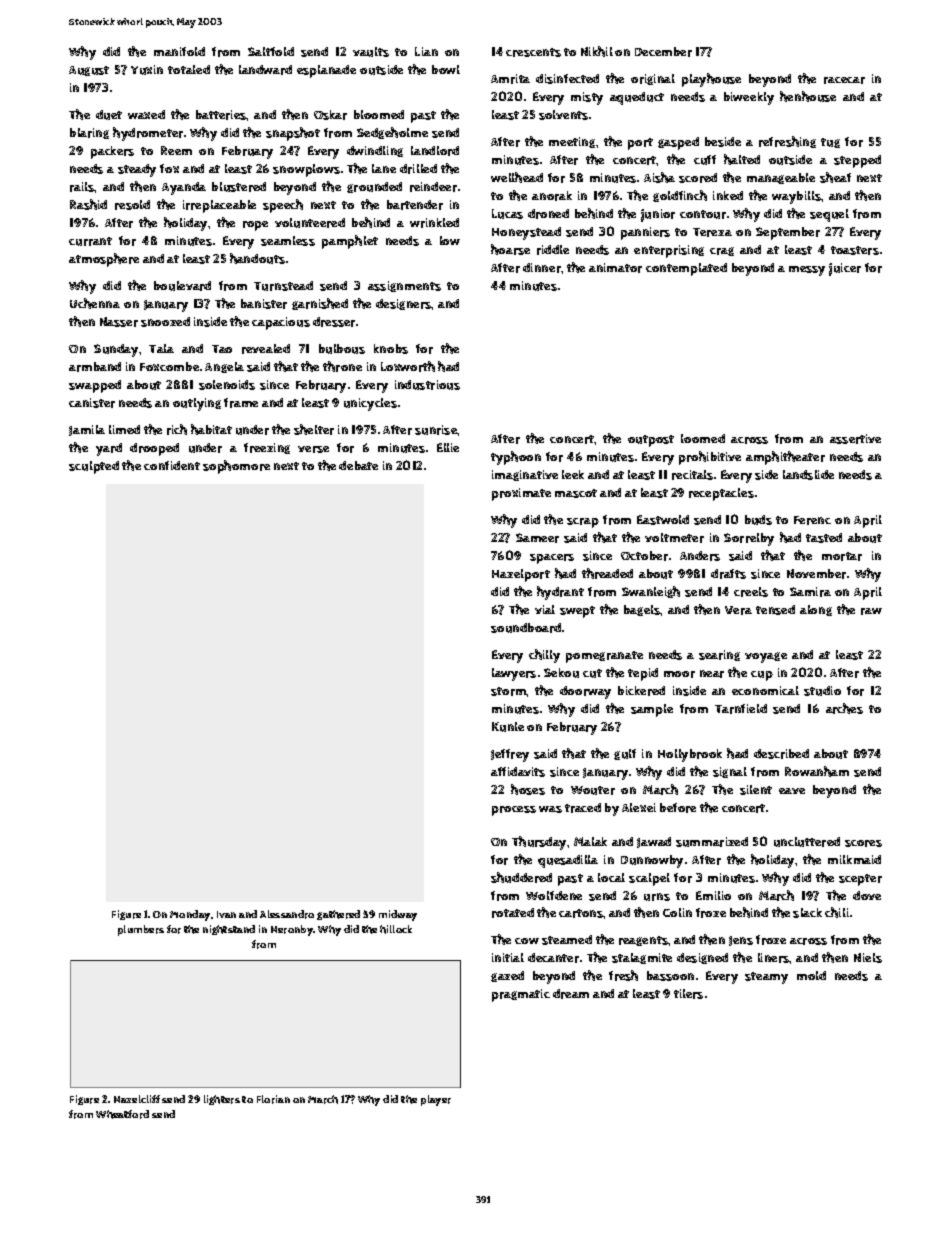 This screenshot has width=952, height=1233. What do you see at coordinates (807, 842) in the screenshot?
I see `uncluttered` at bounding box center [807, 842].
